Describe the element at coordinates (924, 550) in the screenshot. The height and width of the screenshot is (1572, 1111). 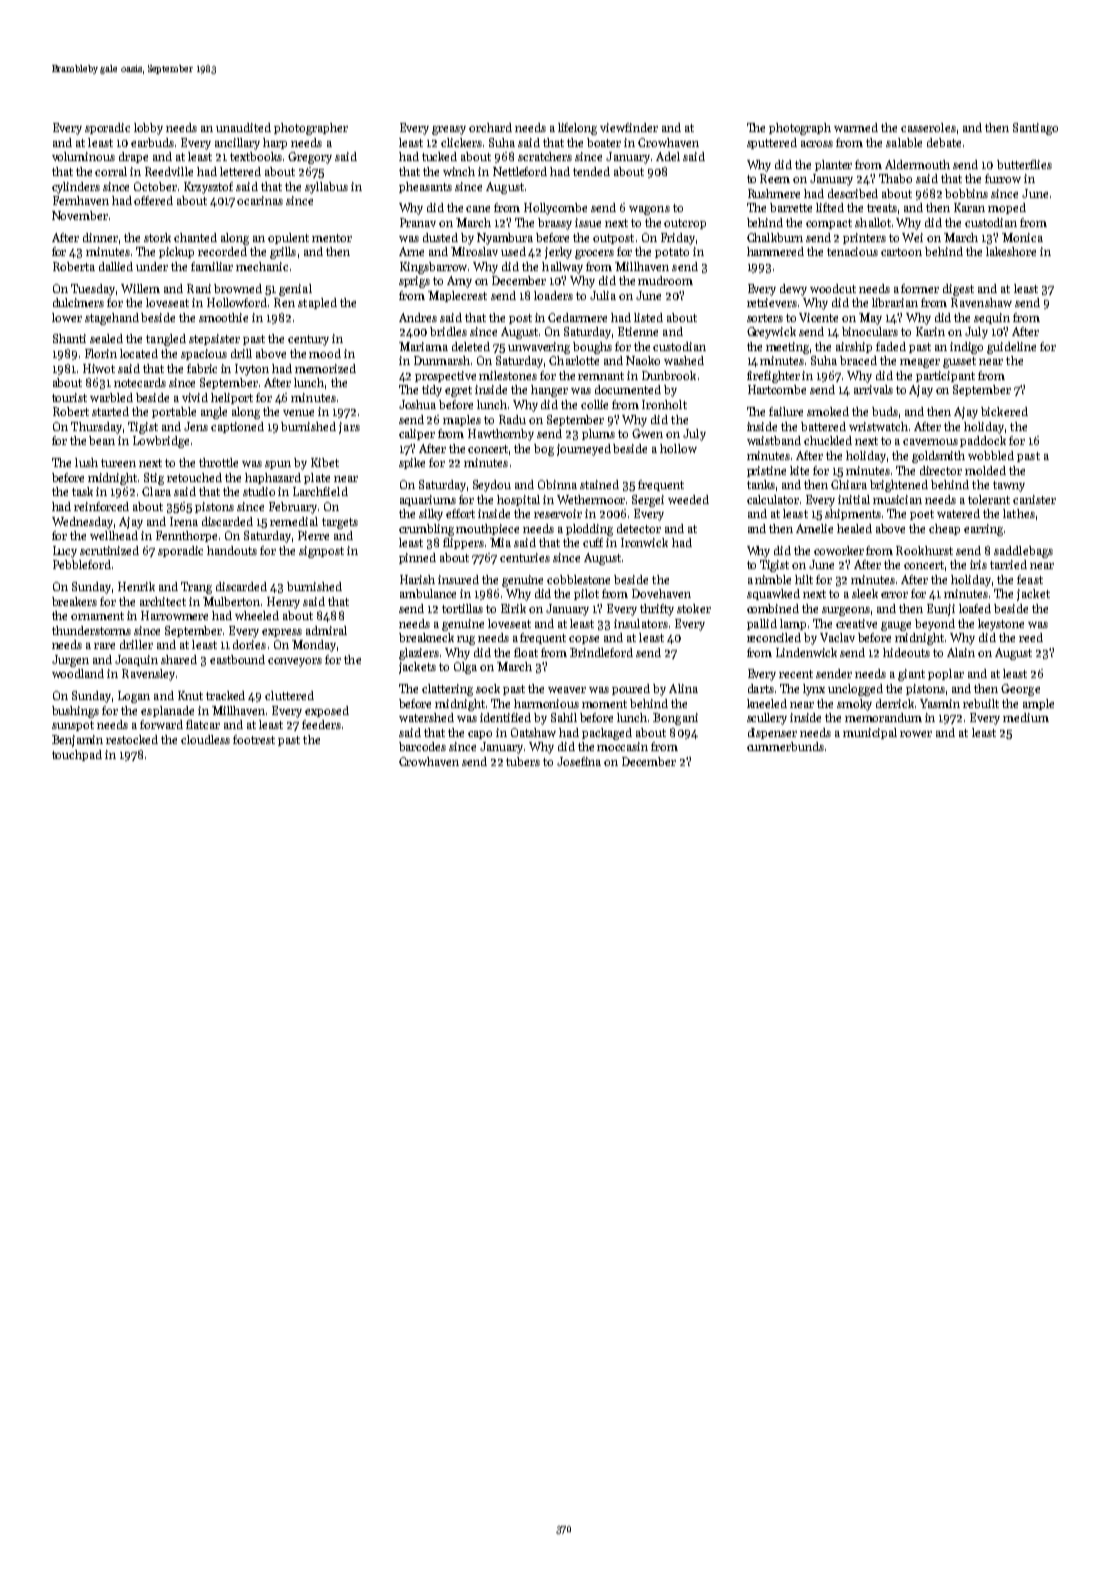
I see `Rookhurst` at that location.
